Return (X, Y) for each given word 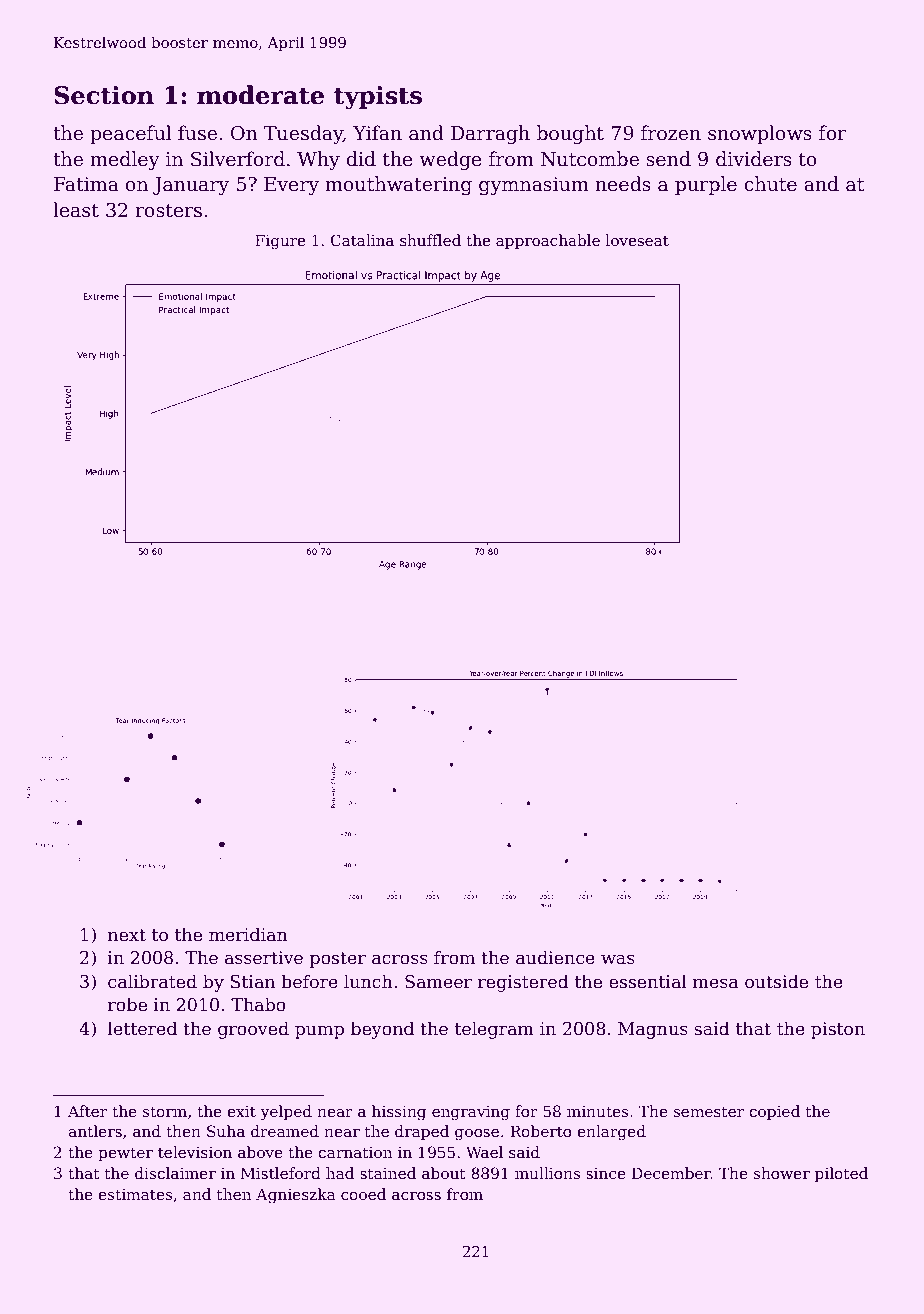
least (76, 210)
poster (338, 960)
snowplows (760, 134)
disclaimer (175, 1173)
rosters (168, 211)
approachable (548, 241)
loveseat (637, 240)
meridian (248, 934)
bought (570, 134)
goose (477, 1135)
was (618, 959)
